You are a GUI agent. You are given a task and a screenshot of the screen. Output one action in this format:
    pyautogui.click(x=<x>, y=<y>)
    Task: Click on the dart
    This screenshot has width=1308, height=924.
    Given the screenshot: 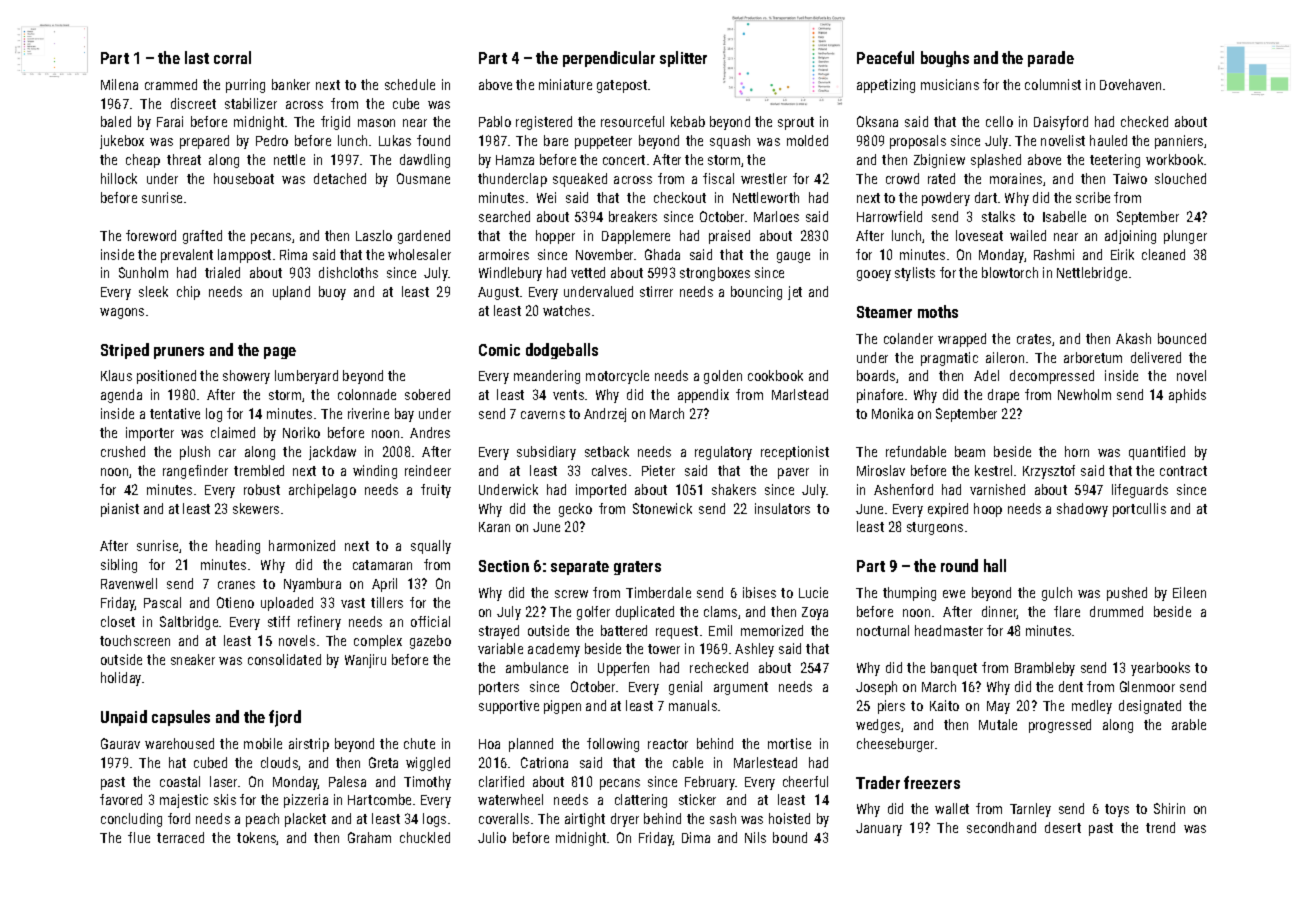 What is the action you would take?
    pyautogui.click(x=986, y=197)
